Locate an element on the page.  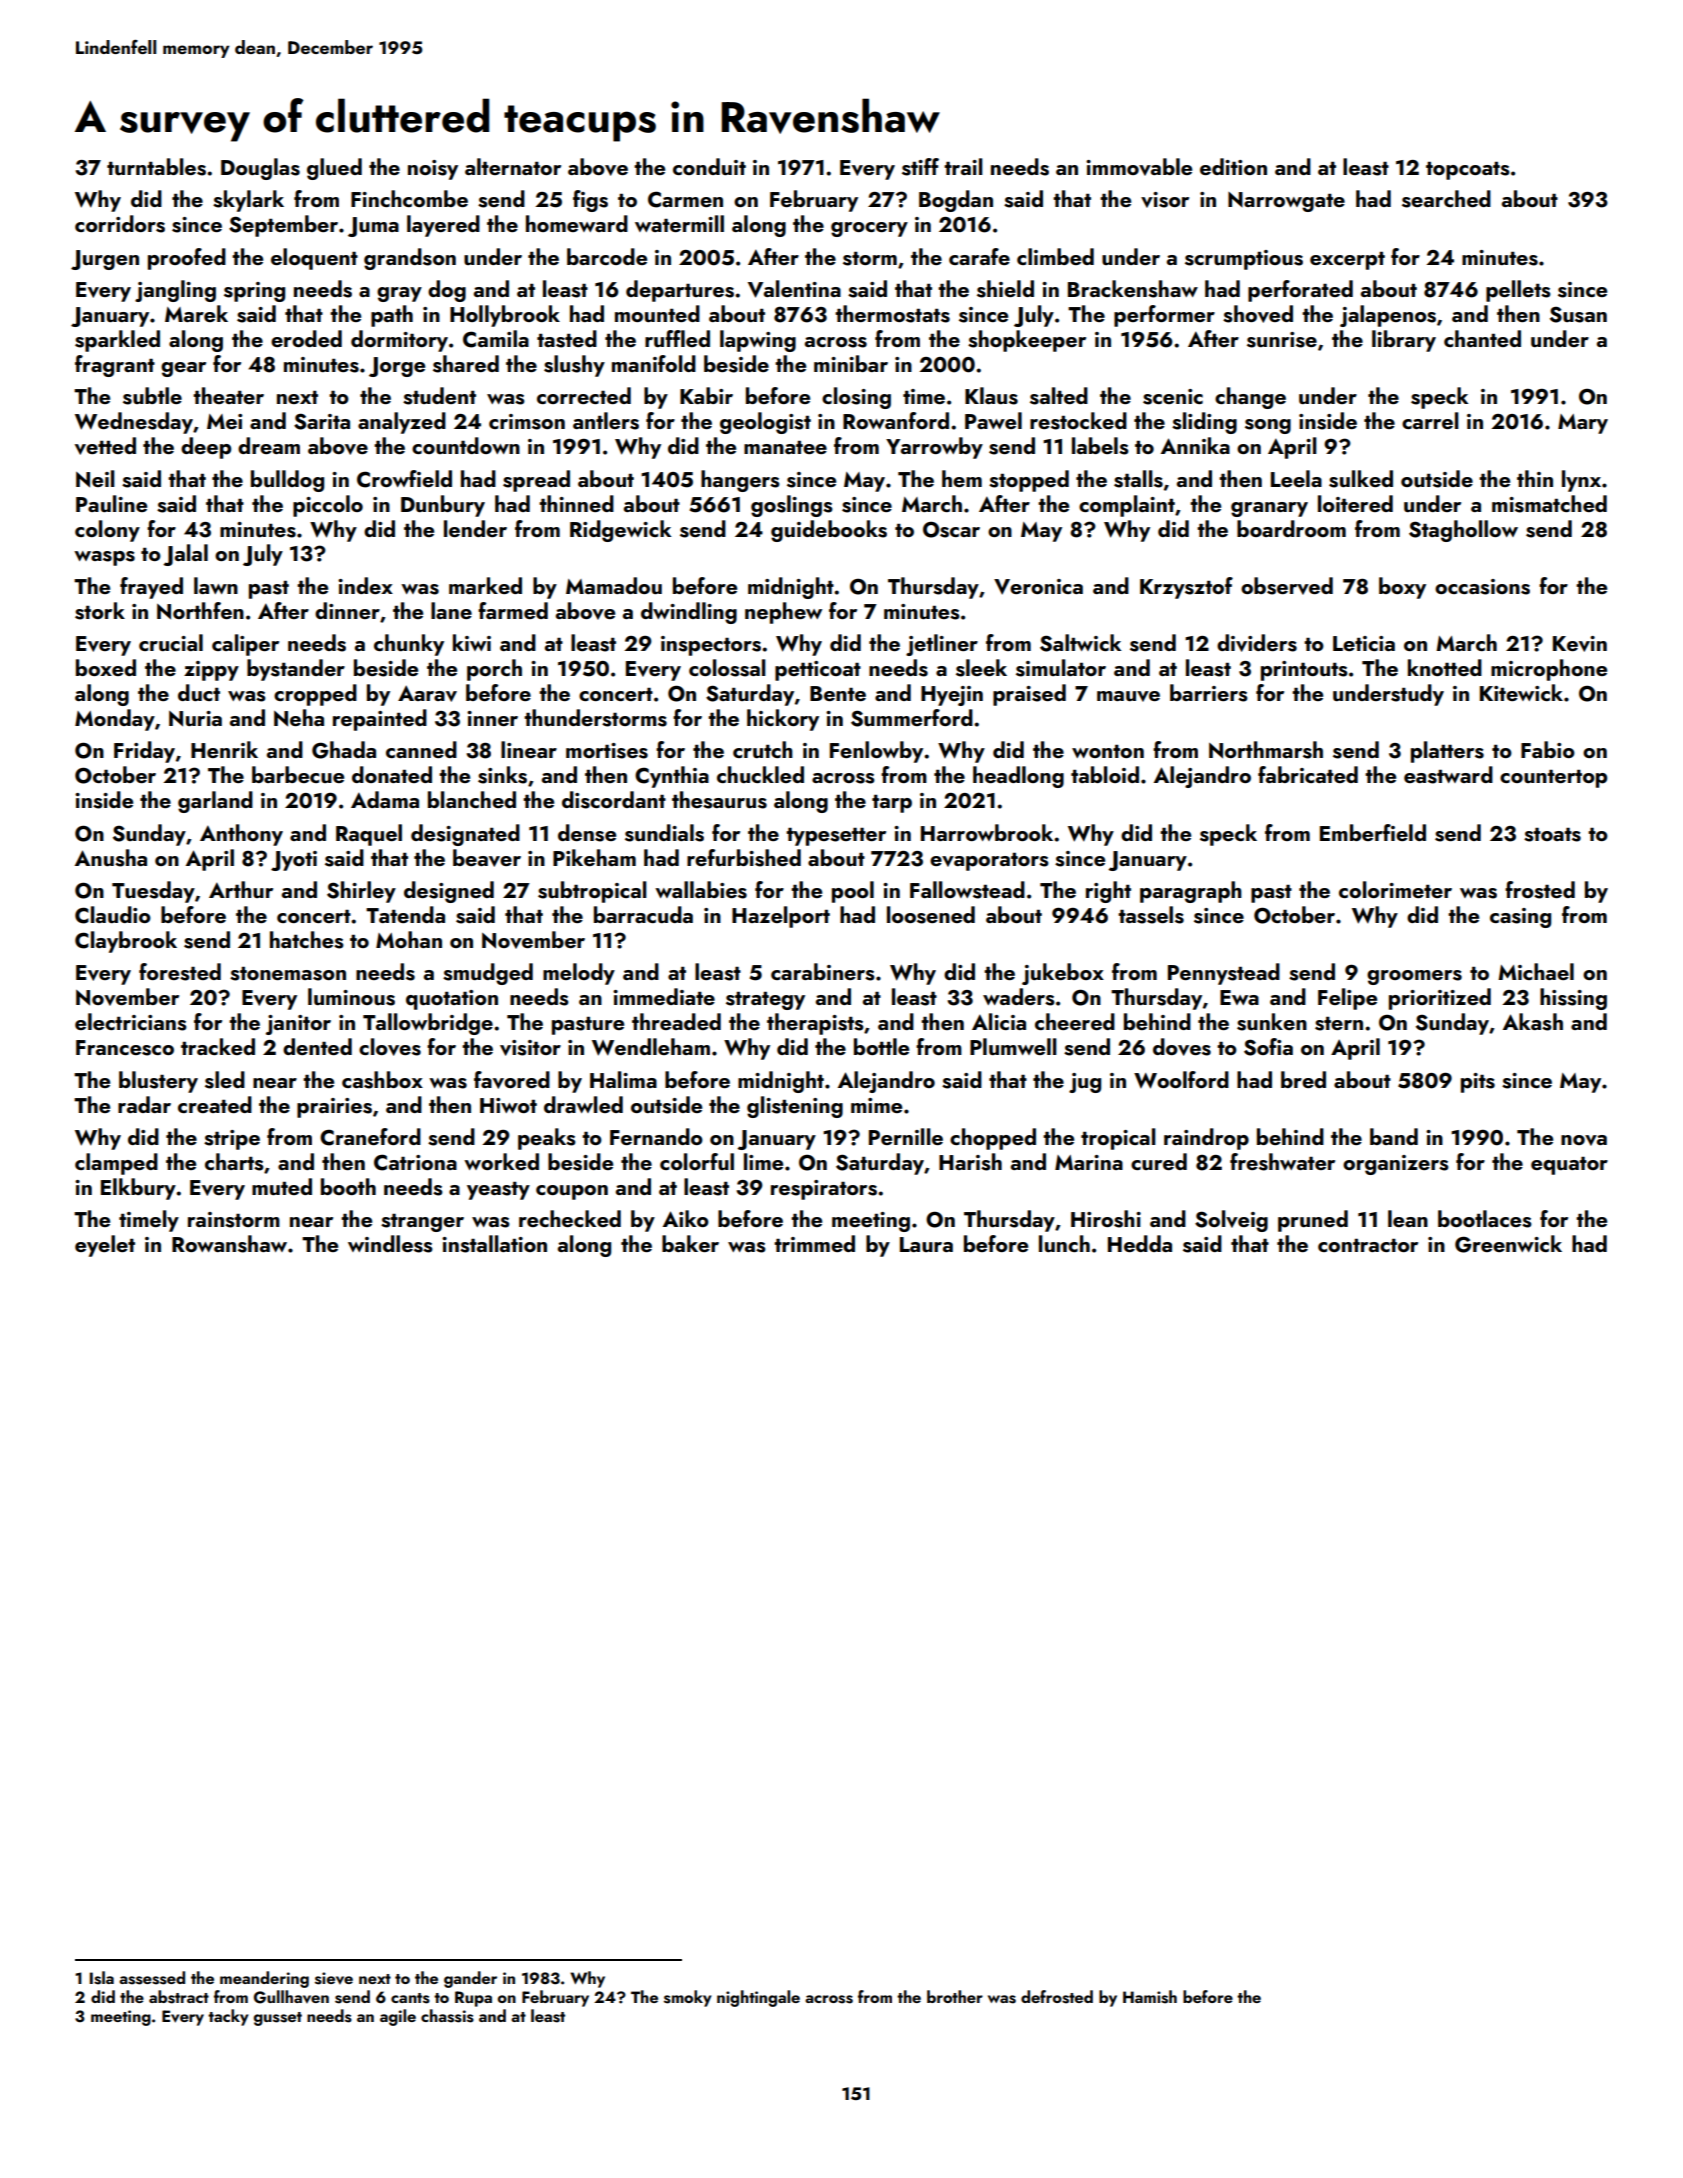
sled is located at coordinates (225, 1080).
